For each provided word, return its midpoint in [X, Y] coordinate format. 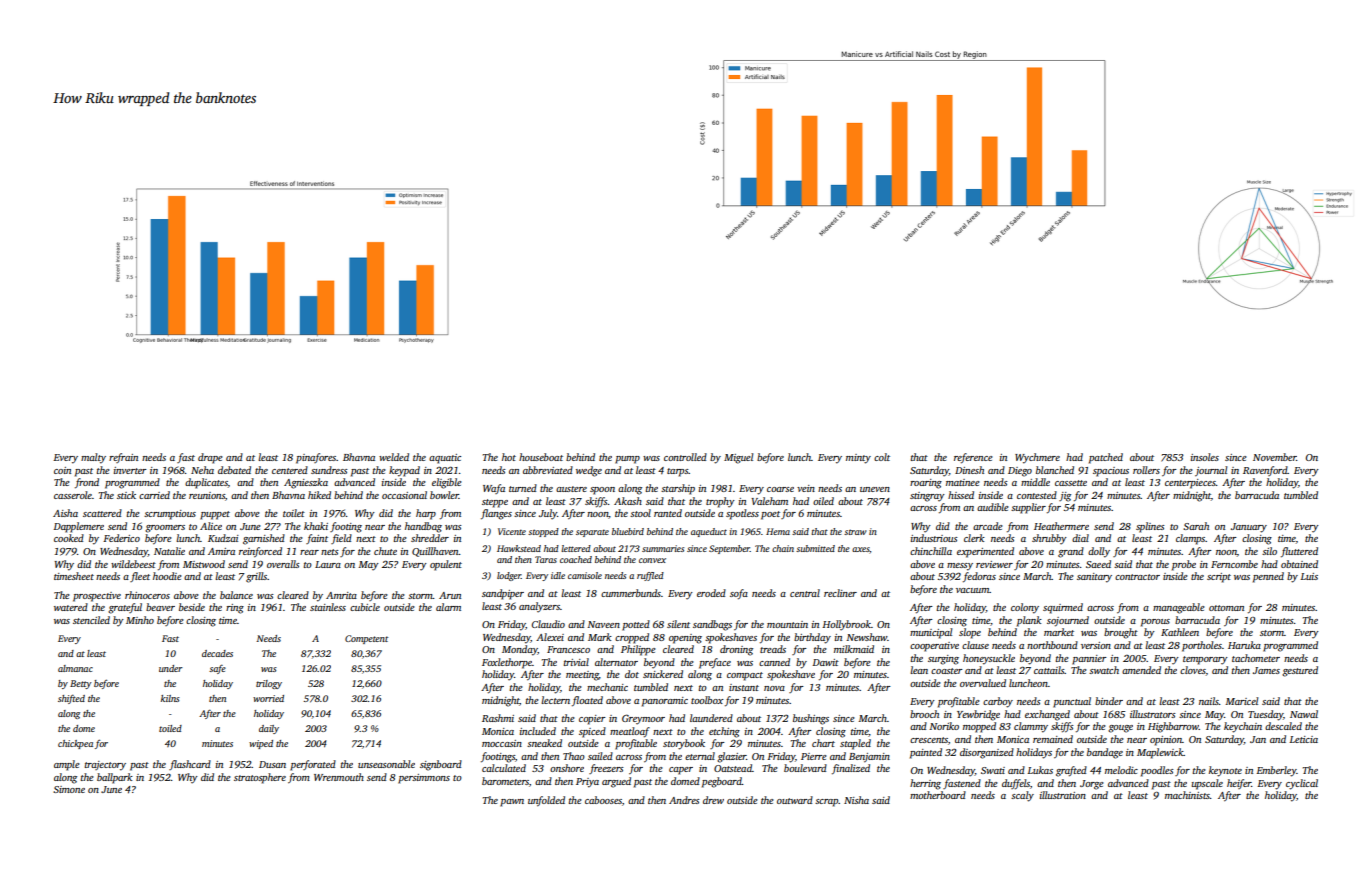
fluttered [1299, 552]
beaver [160, 607]
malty [93, 458]
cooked [69, 538]
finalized [851, 769]
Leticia [1304, 739]
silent [678, 624]
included [538, 731]
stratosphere [260, 778]
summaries [663, 548]
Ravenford [1265, 471]
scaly [1022, 796]
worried [268, 698]
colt [882, 457]
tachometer [1256, 658]
